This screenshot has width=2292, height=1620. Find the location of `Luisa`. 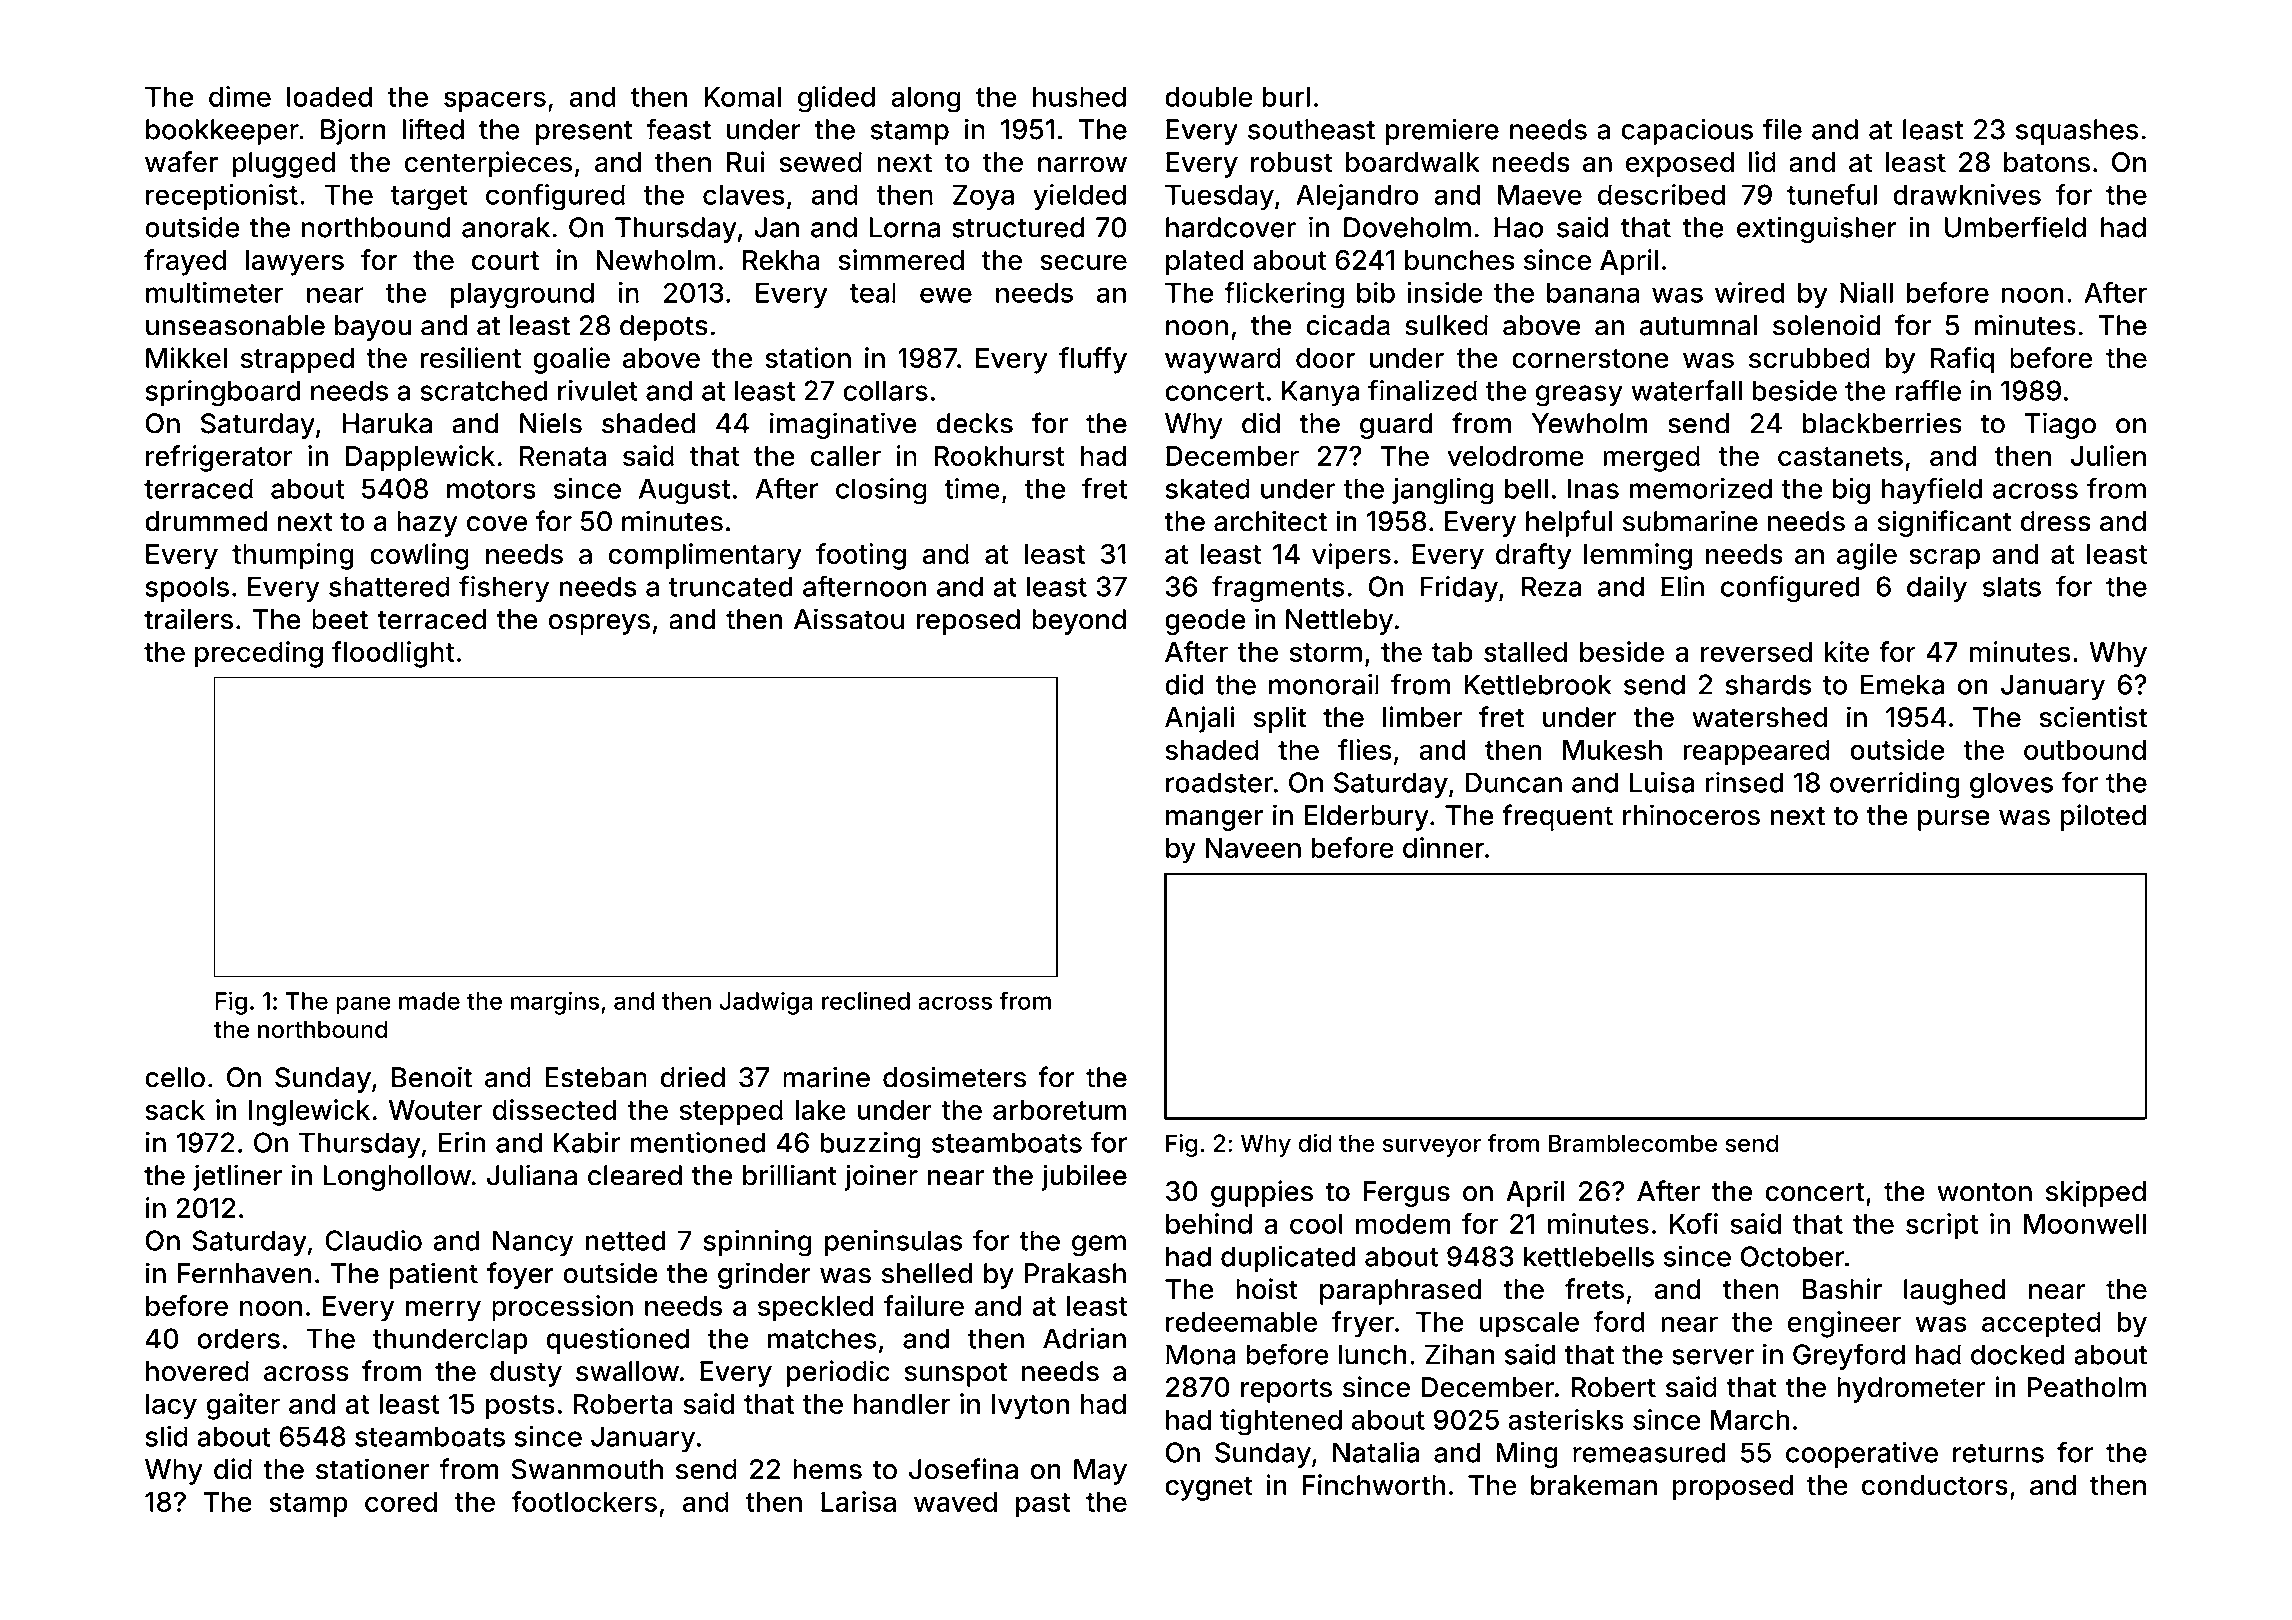

Luisa is located at coordinates (1662, 782).
